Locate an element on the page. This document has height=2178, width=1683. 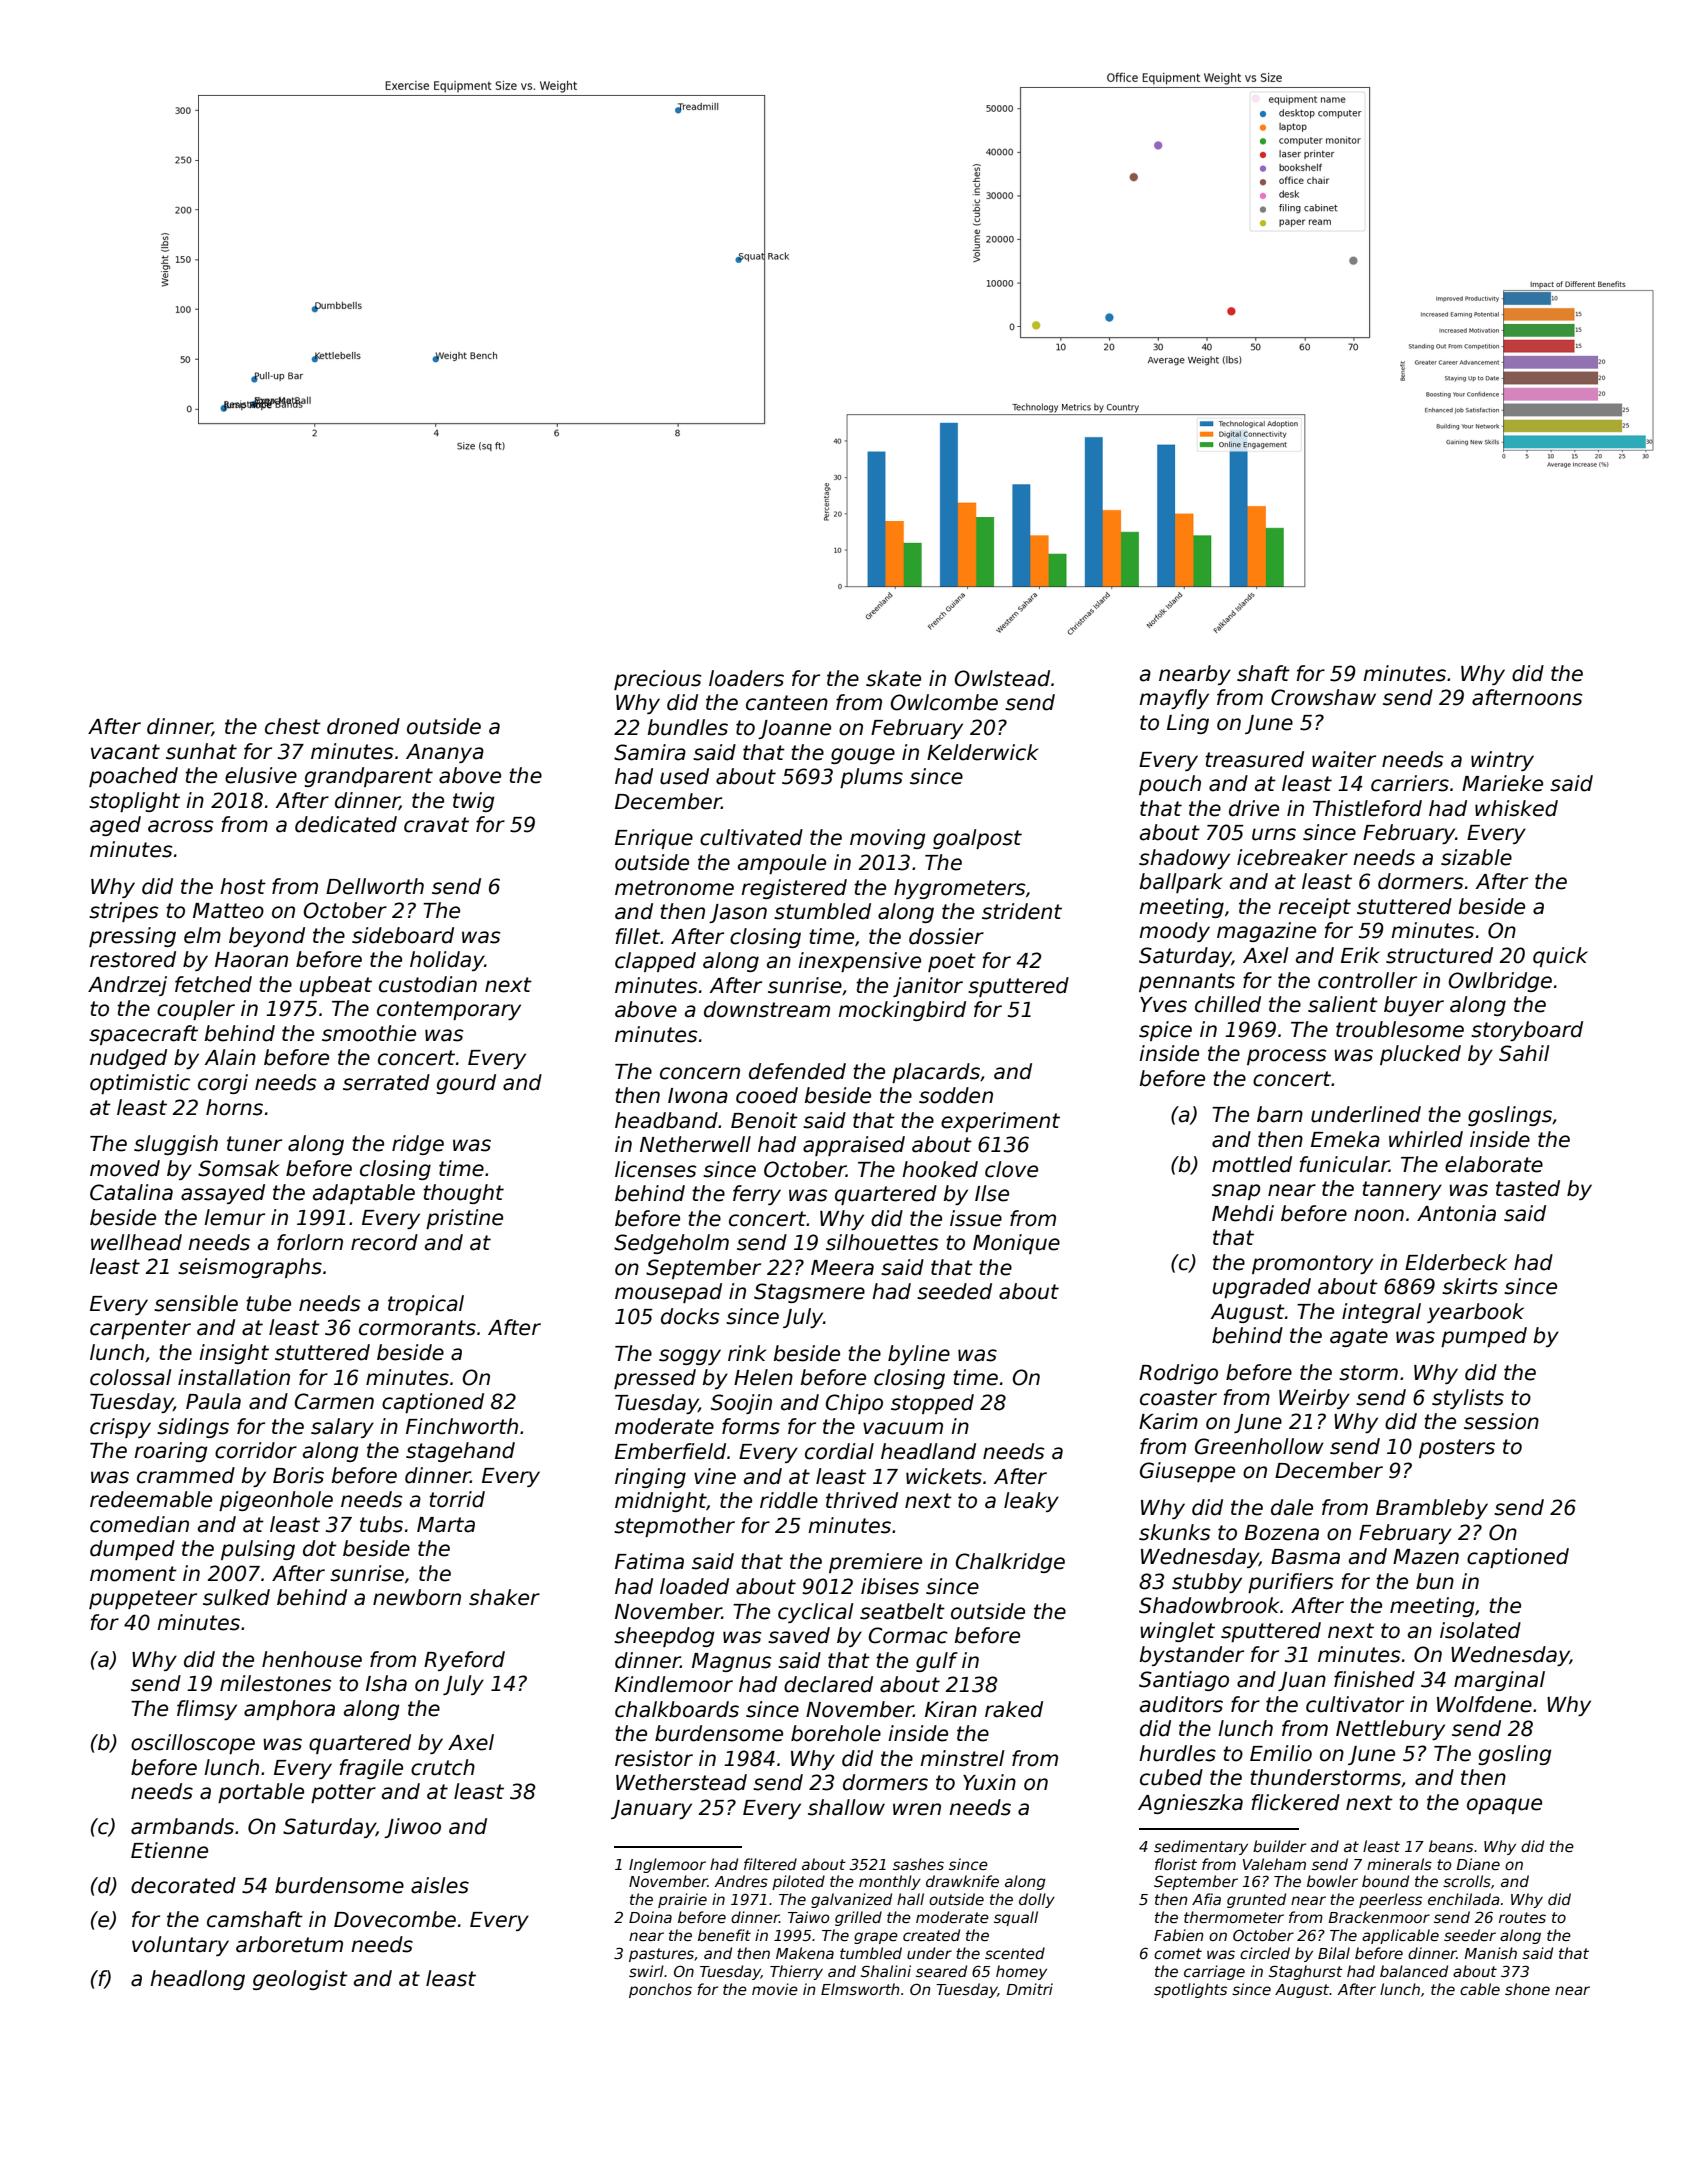
moved is located at coordinates (125, 1168).
